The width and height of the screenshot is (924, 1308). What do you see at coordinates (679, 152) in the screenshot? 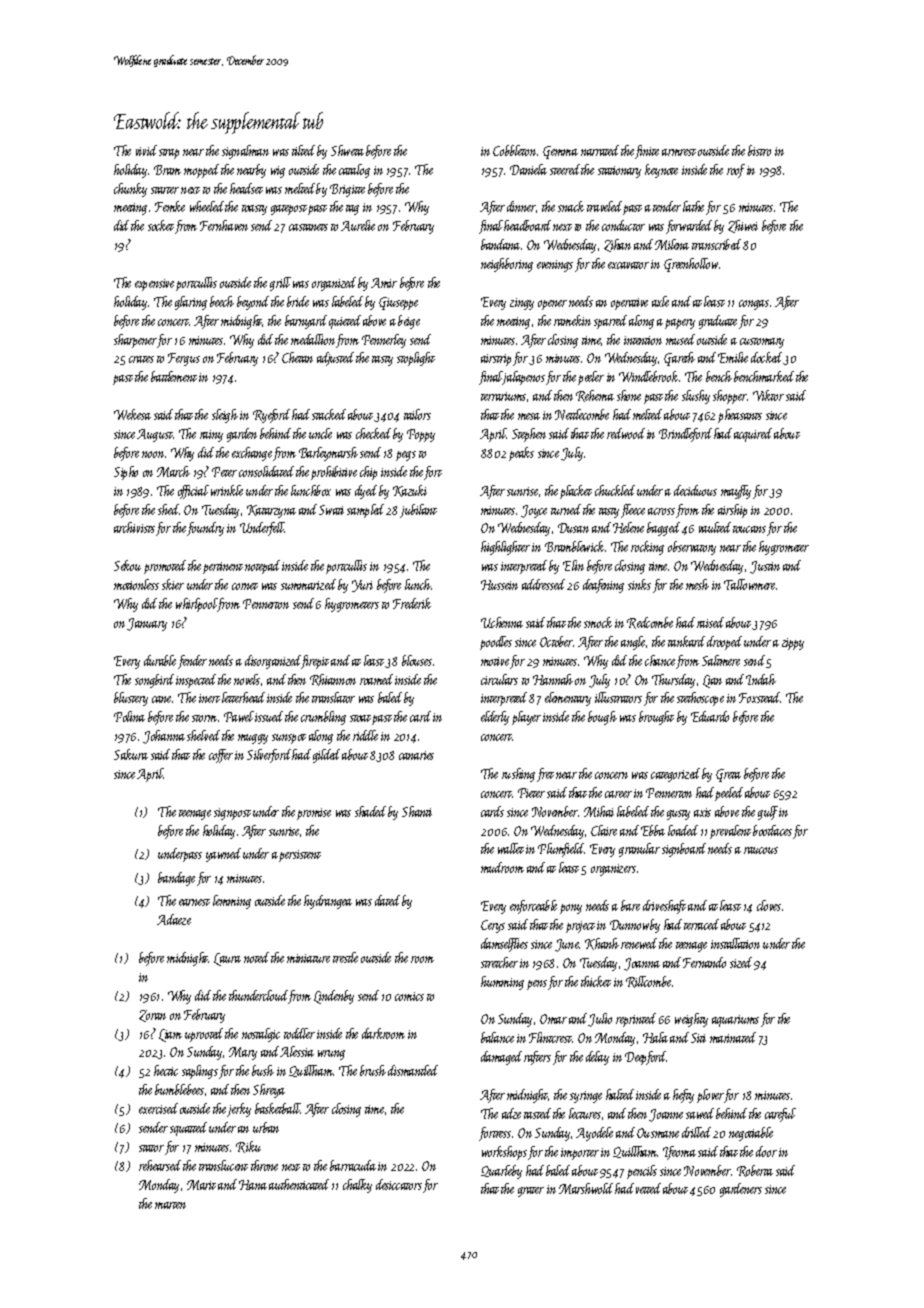
I see `armrest` at bounding box center [679, 152].
